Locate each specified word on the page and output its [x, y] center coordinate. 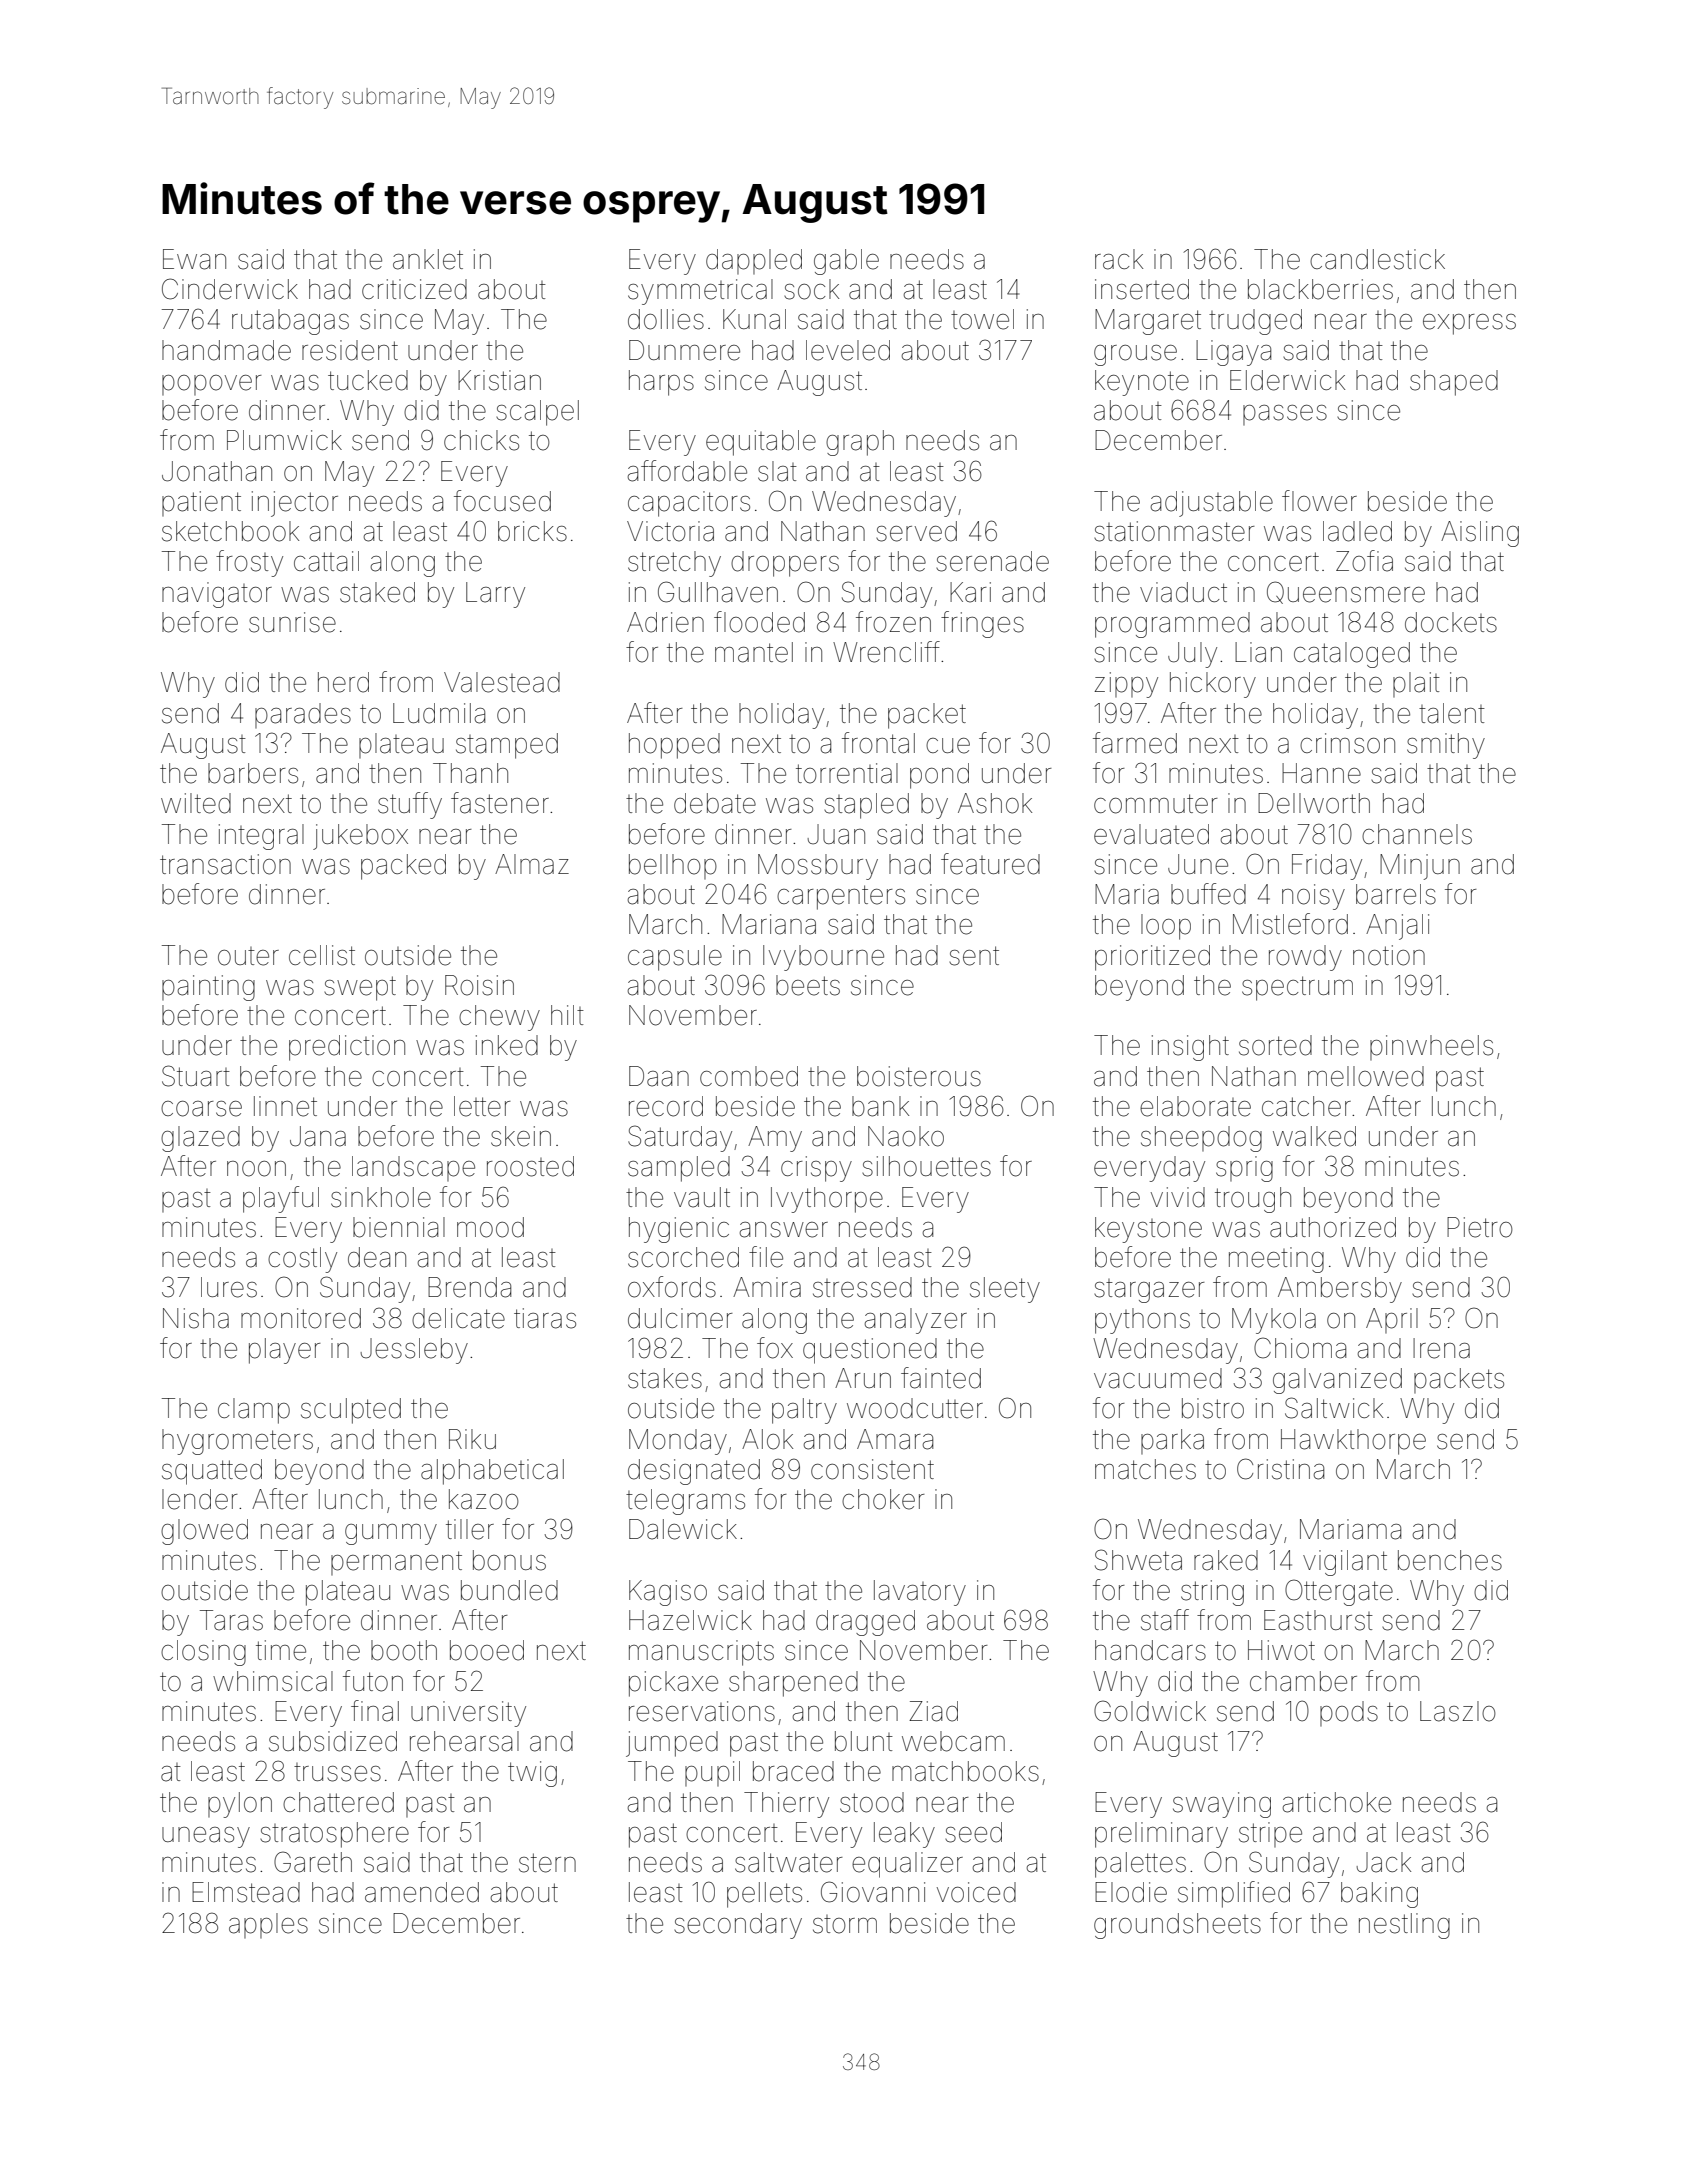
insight [1190, 1048]
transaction [225, 864]
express [1469, 324]
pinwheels [1431, 1047]
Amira [767, 1287]
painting [208, 988]
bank [880, 1106]
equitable [761, 443]
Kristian [499, 380]
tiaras [545, 1318]
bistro [1213, 1408]
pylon [240, 1805]
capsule [675, 958]
